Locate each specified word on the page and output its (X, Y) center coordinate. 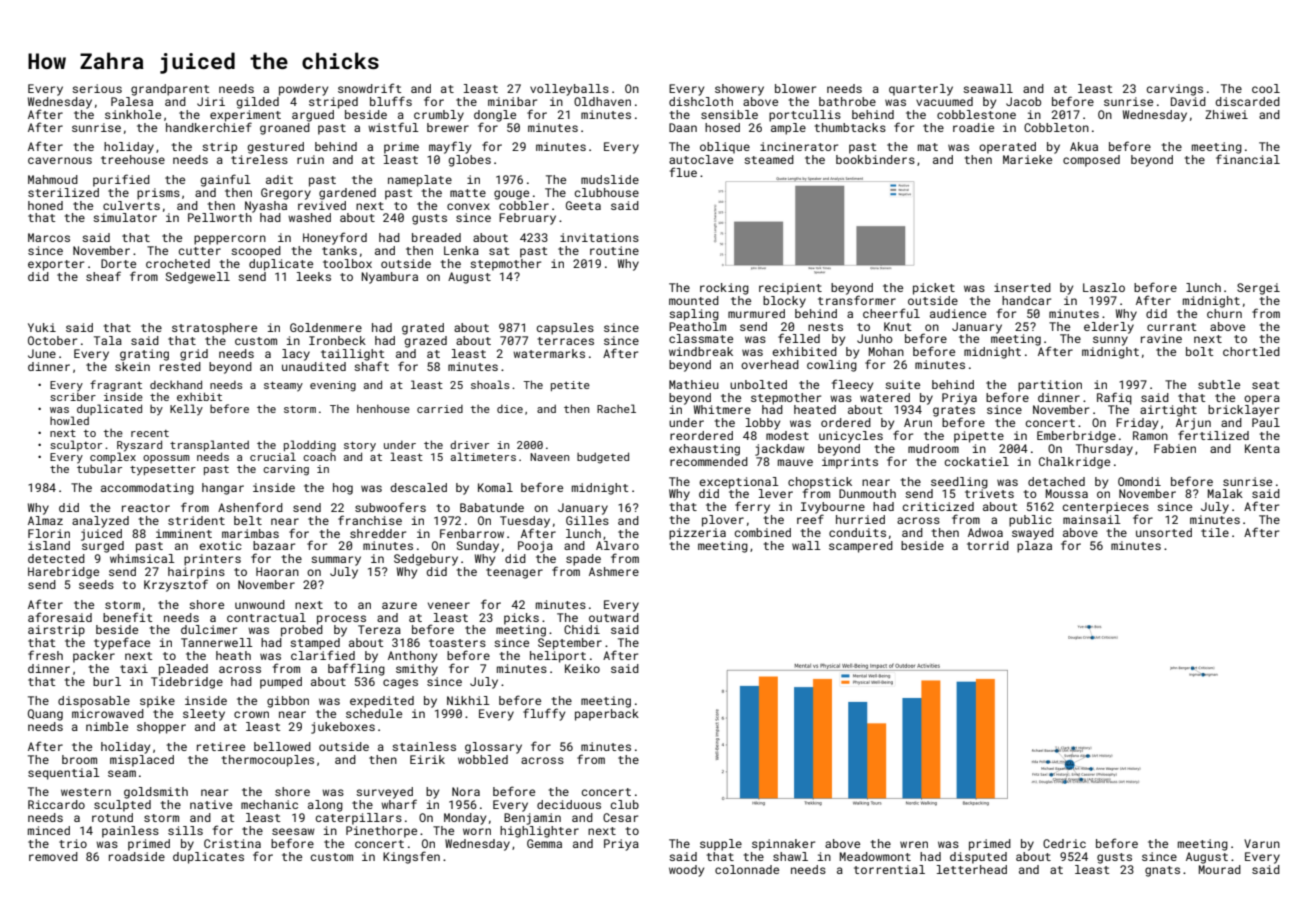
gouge (511, 195)
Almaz (45, 520)
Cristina (232, 843)
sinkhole (133, 114)
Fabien (1175, 448)
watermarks (549, 353)
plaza (1034, 547)
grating (144, 355)
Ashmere (614, 571)
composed (1091, 161)
